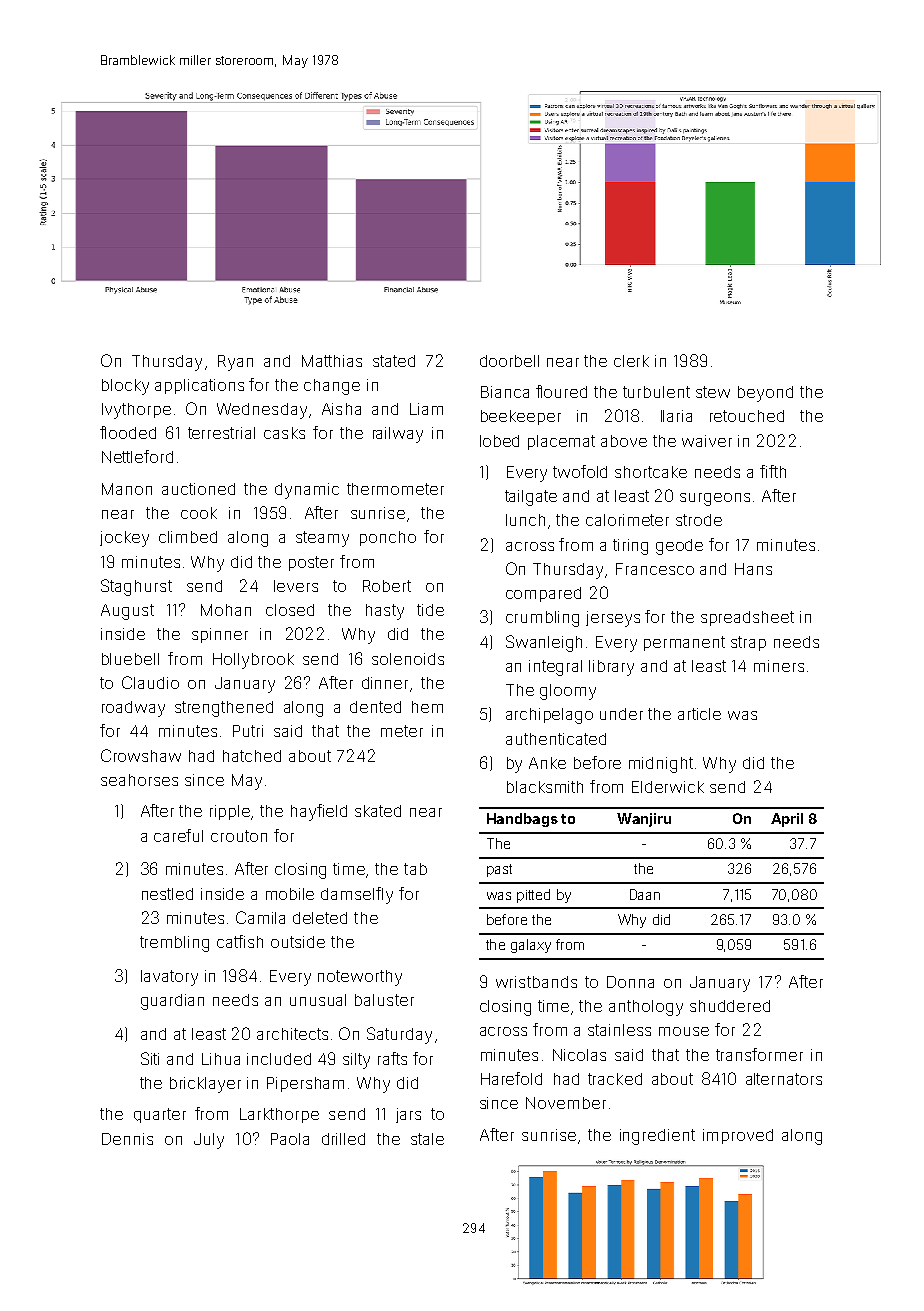  I want to click on Liam, so click(426, 409).
